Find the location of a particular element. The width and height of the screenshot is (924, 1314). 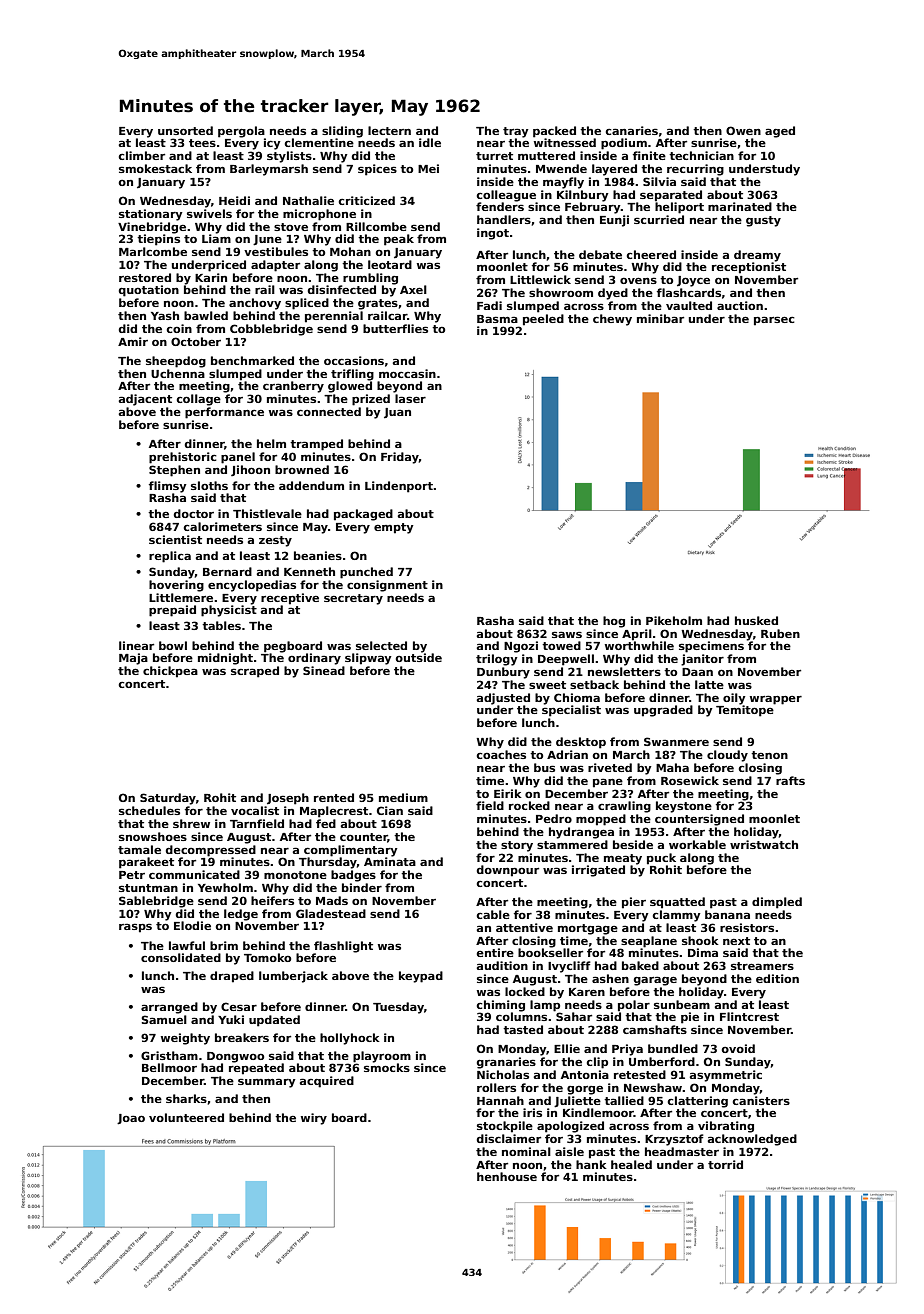

consignment is located at coordinates (387, 586).
